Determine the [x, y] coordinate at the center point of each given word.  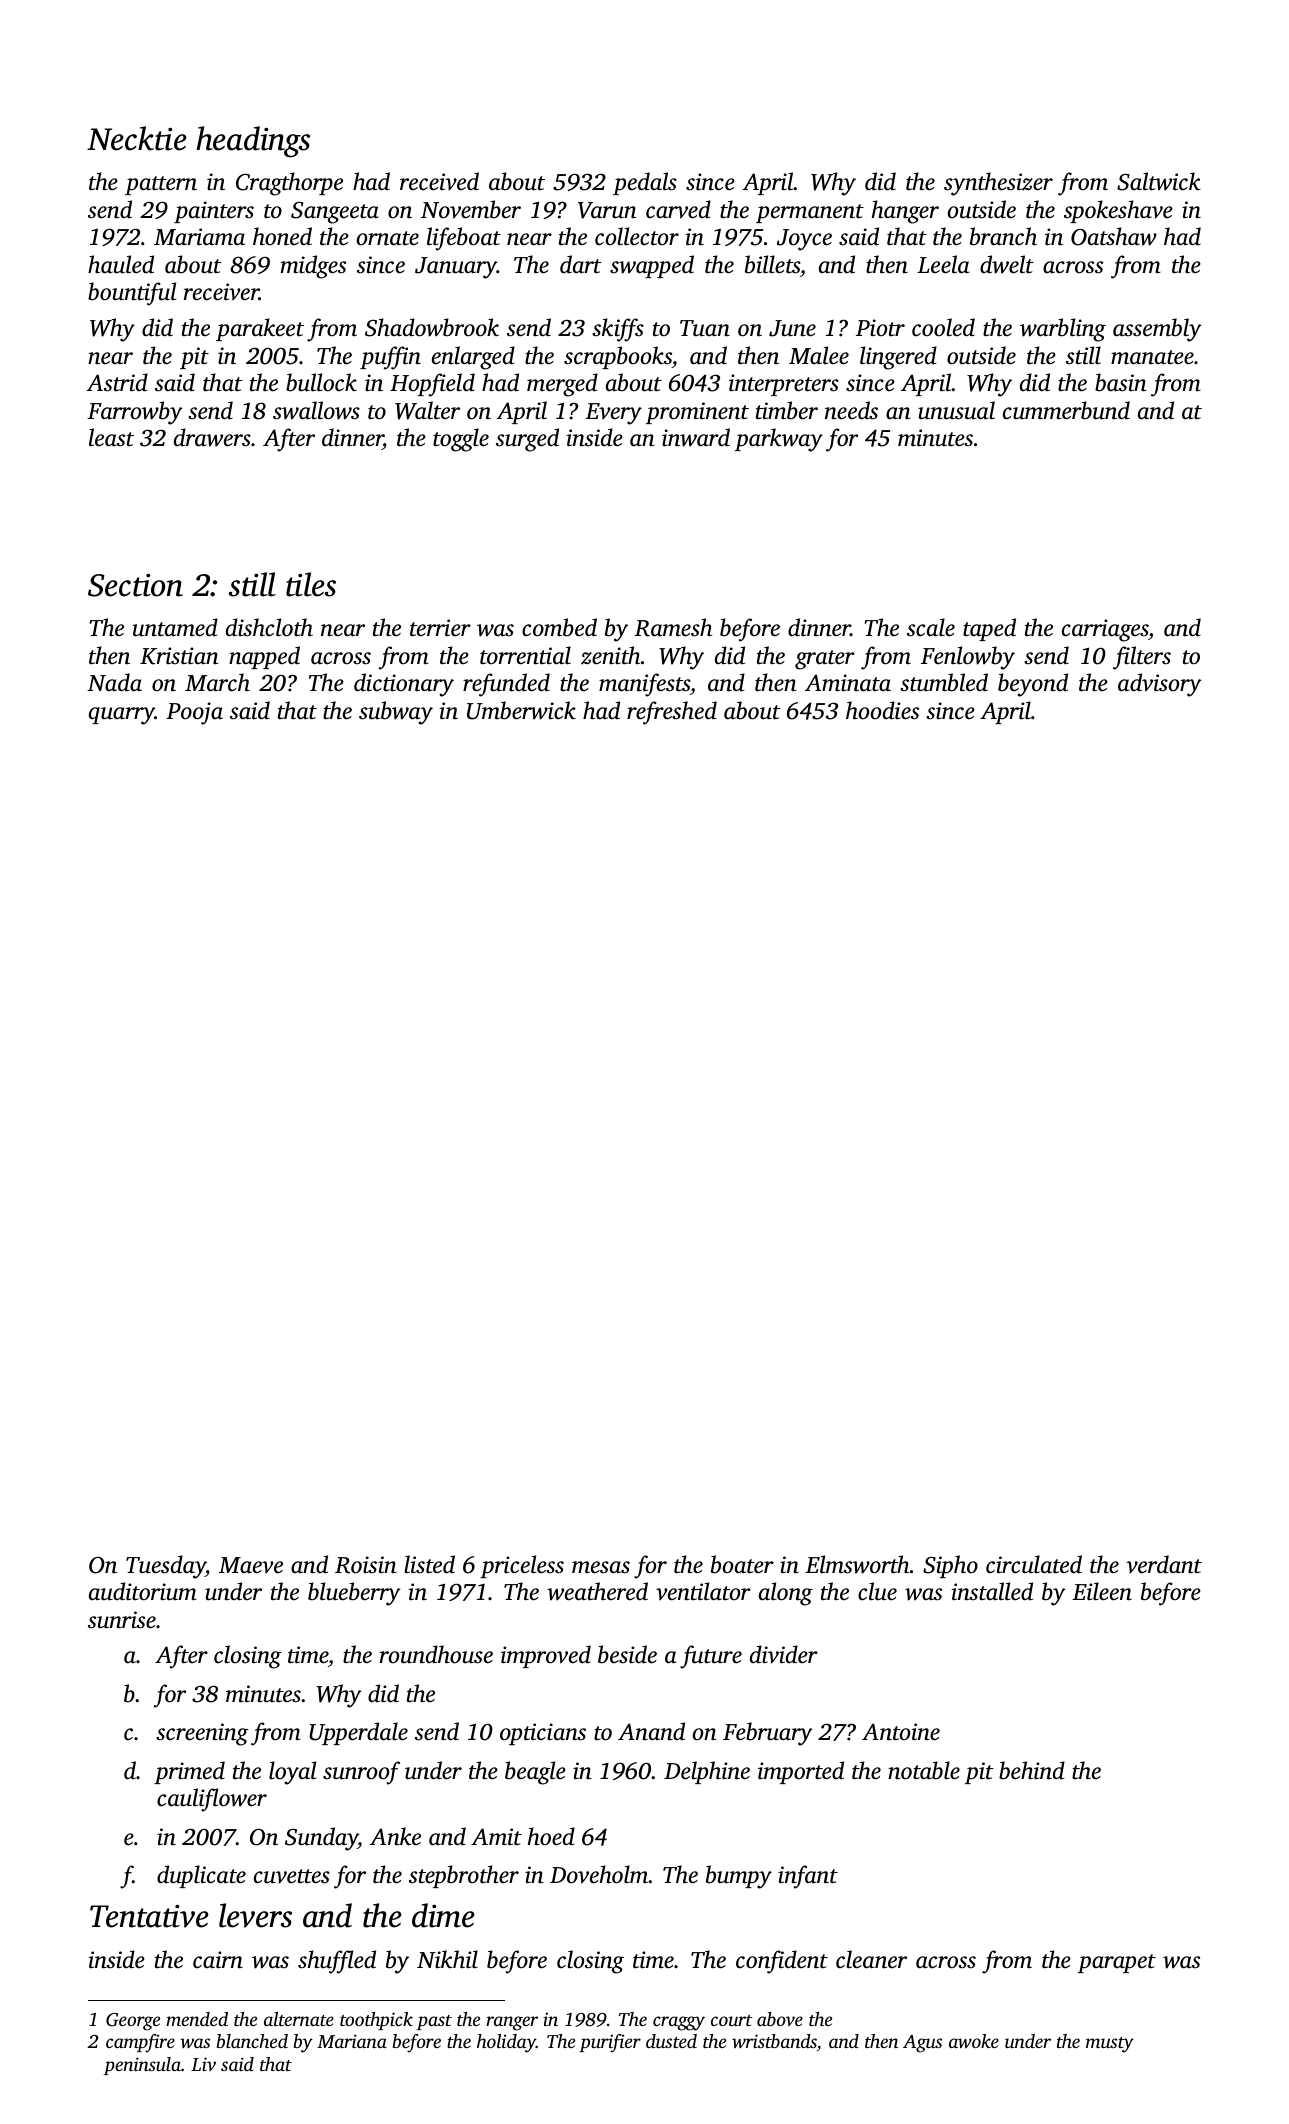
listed [429, 1564]
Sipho [950, 1566]
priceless [522, 1566]
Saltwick [1159, 181]
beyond [1033, 685]
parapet [1117, 1963]
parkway [779, 440]
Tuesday [166, 1567]
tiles [311, 584]
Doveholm [599, 1874]
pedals [645, 183]
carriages [1105, 630]
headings [253, 142]
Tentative [149, 1916]
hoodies [882, 710]
